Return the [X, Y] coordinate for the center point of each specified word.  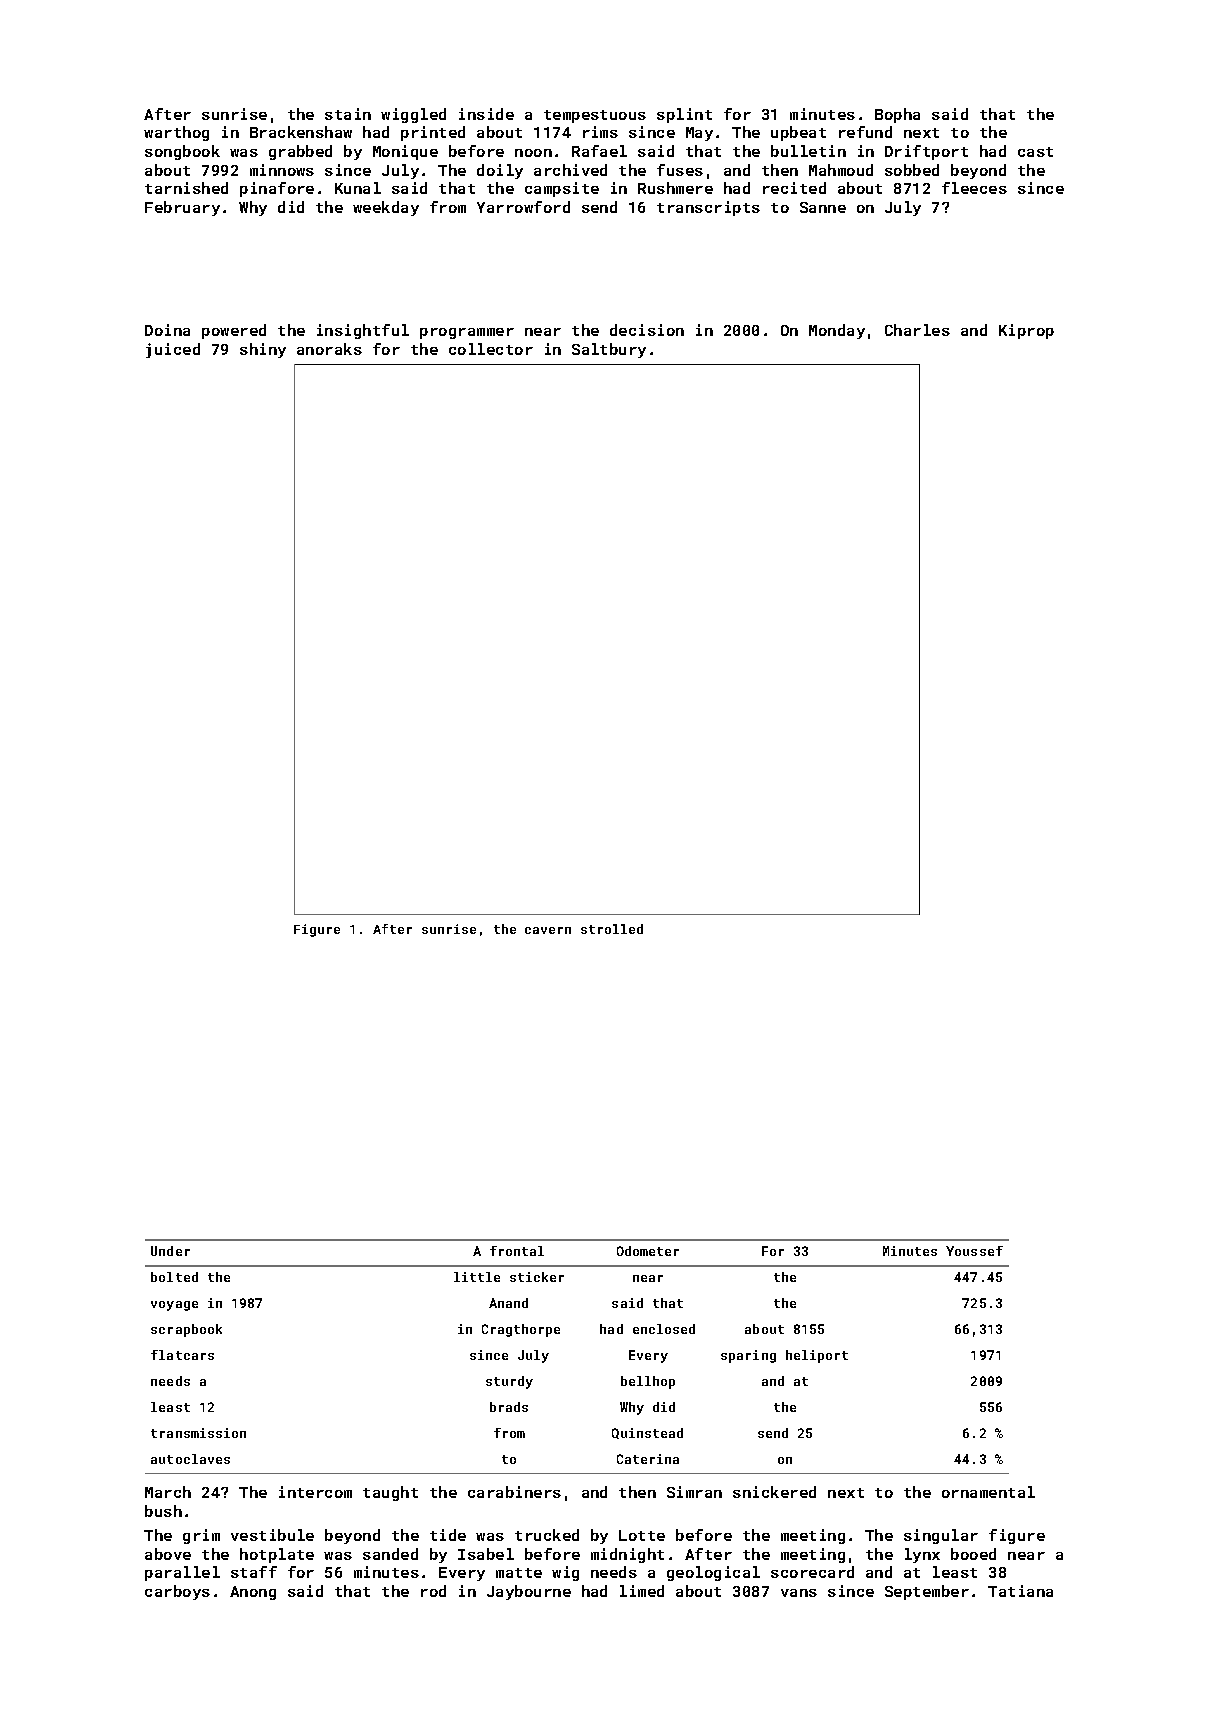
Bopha [897, 115]
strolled [612, 929]
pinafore [277, 189]
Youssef [974, 1251]
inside [486, 114]
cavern [548, 930]
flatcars [182, 1355]
